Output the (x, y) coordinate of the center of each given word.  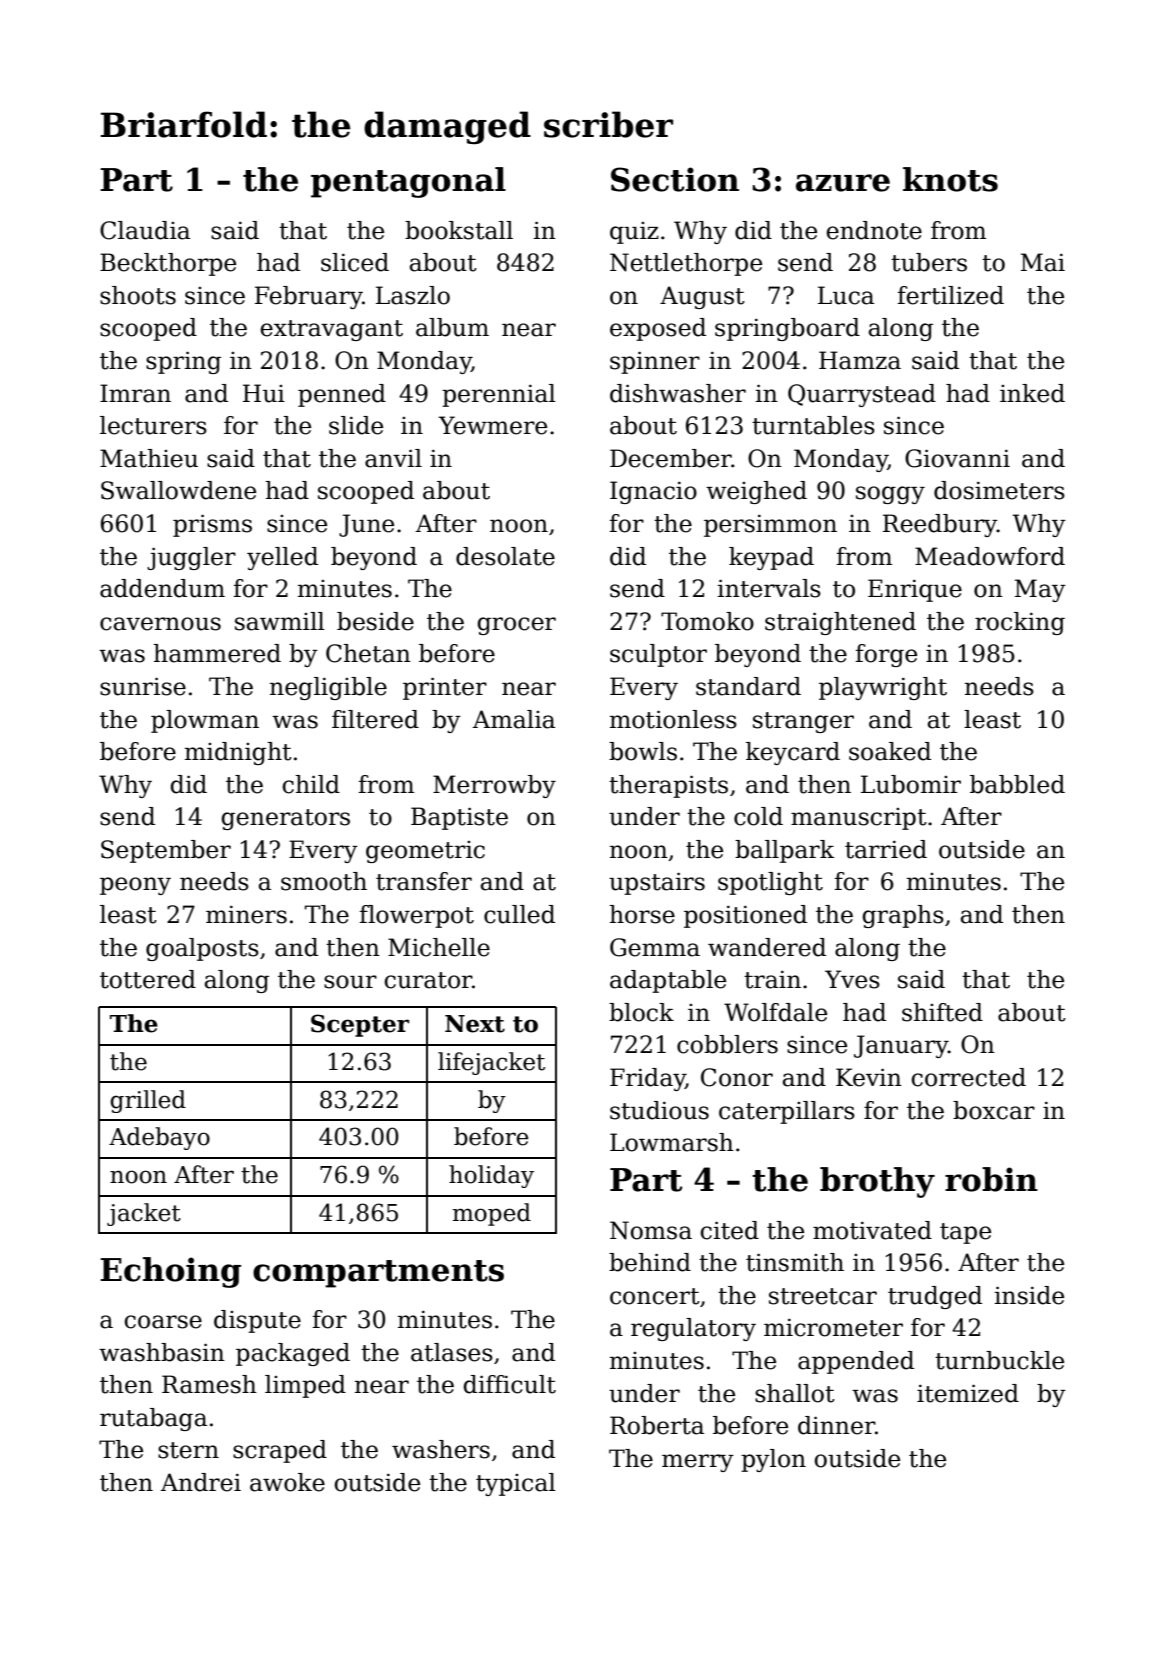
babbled (1017, 784)
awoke (287, 1482)
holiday (491, 1176)
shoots (138, 295)
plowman (205, 721)
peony (135, 886)
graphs (903, 916)
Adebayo (159, 1138)
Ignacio (653, 492)
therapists (668, 786)
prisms (212, 525)
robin (991, 1179)
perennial (499, 395)
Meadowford (990, 556)
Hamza (860, 360)
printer (445, 688)
